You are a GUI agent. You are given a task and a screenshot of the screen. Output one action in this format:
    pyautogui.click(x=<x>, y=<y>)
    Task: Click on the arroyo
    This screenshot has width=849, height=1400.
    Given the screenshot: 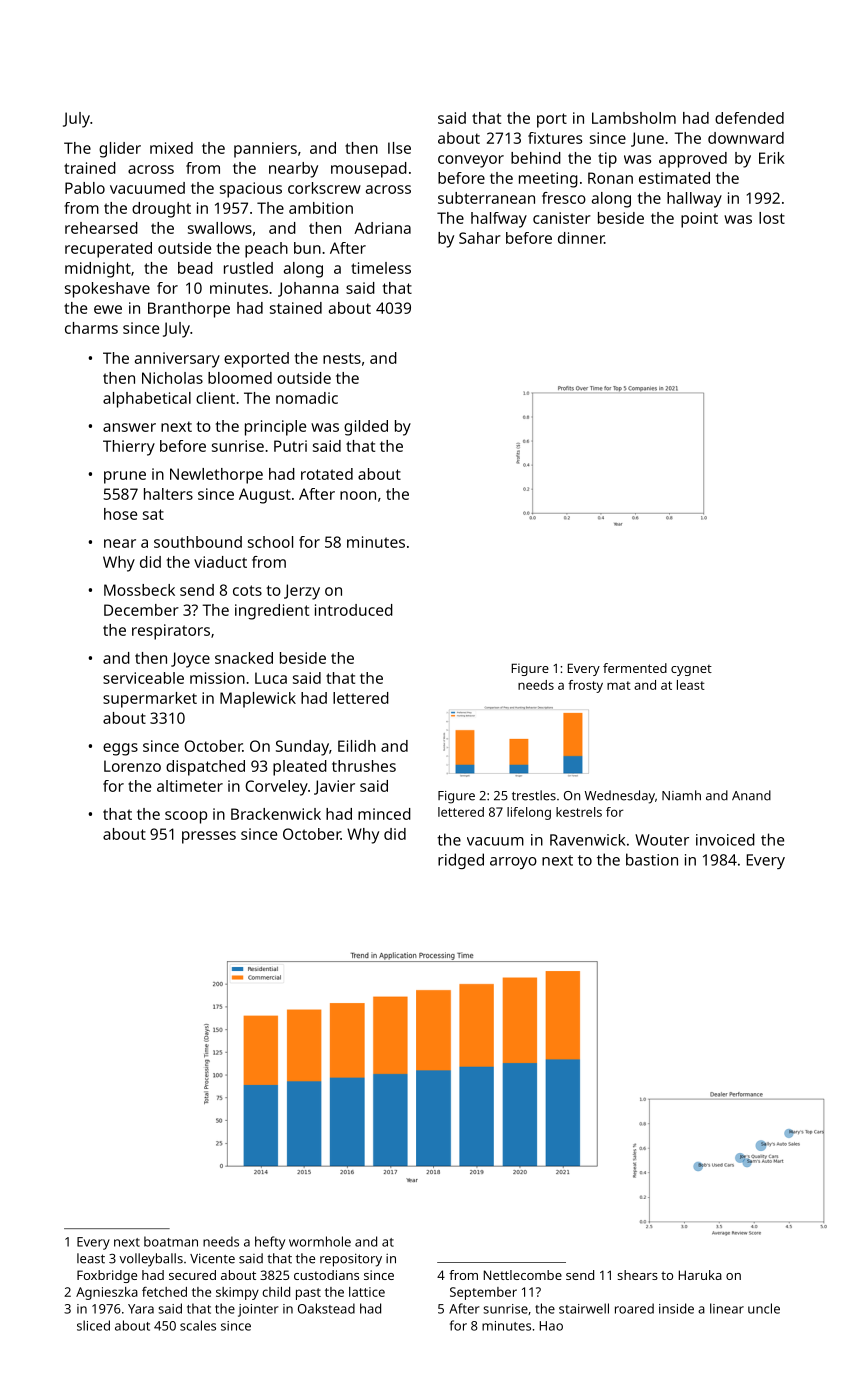 What is the action you would take?
    pyautogui.click(x=513, y=863)
